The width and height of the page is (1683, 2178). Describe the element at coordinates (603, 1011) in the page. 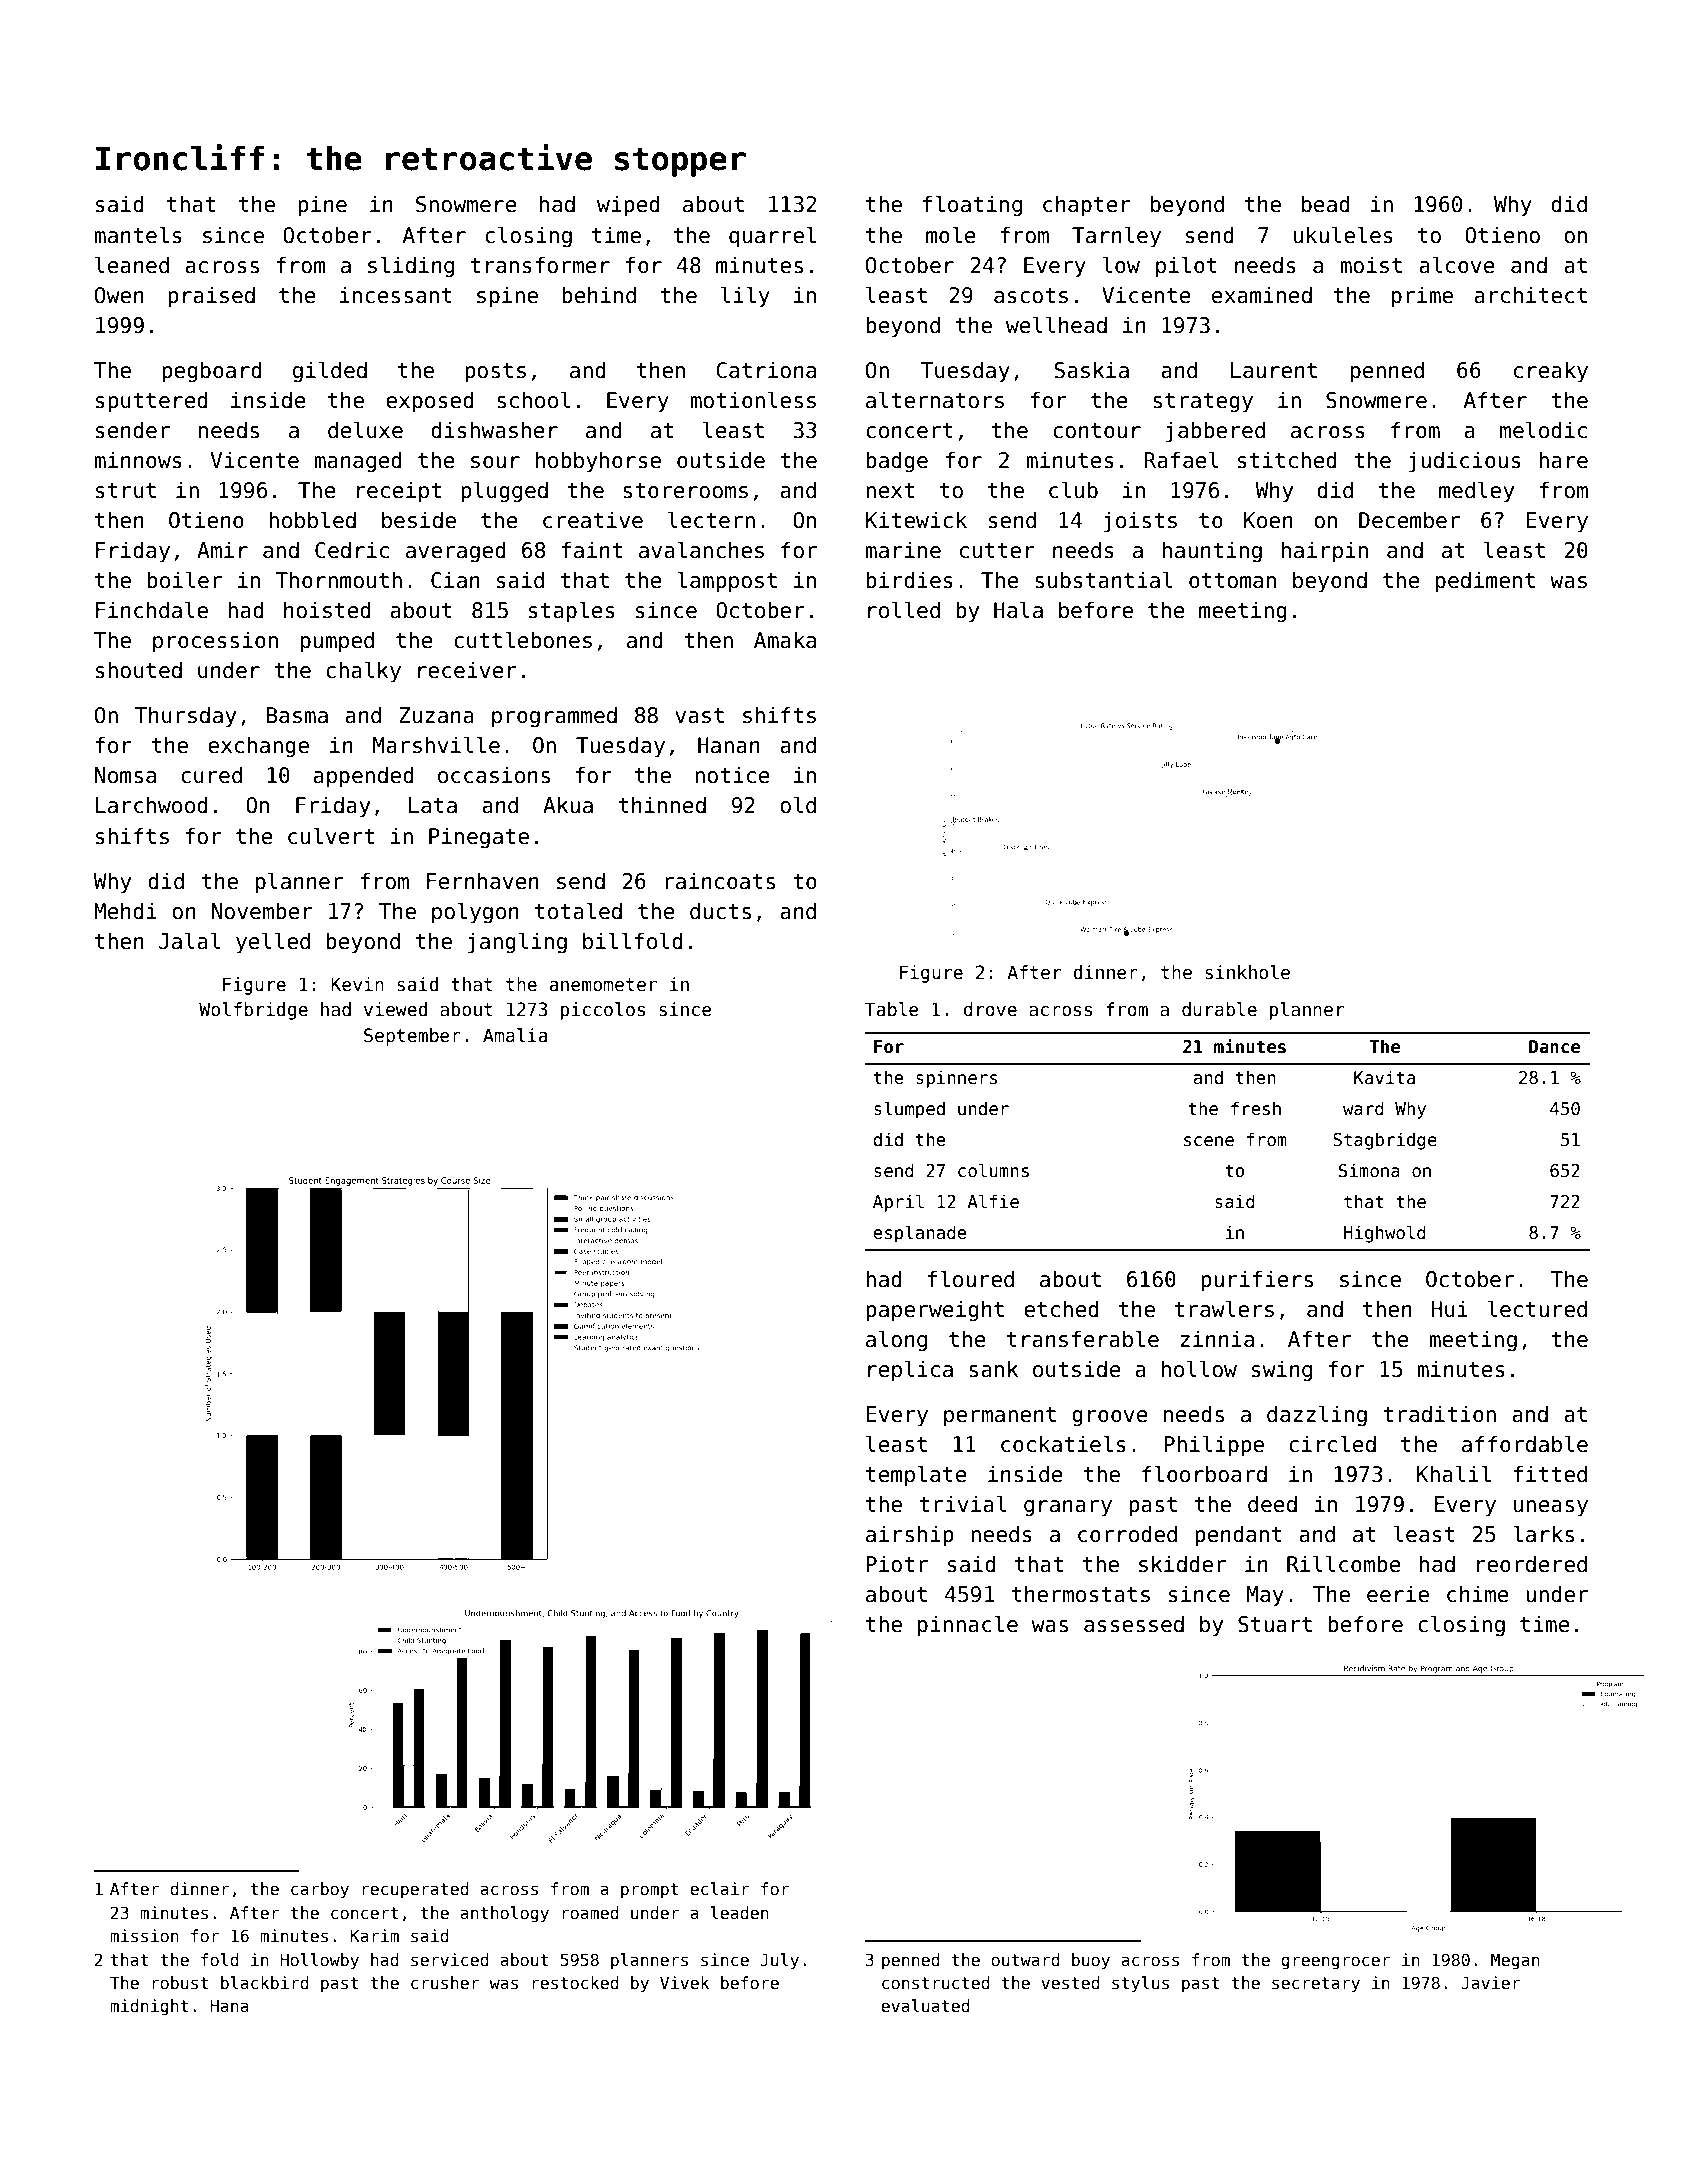

I see `piccolos` at that location.
